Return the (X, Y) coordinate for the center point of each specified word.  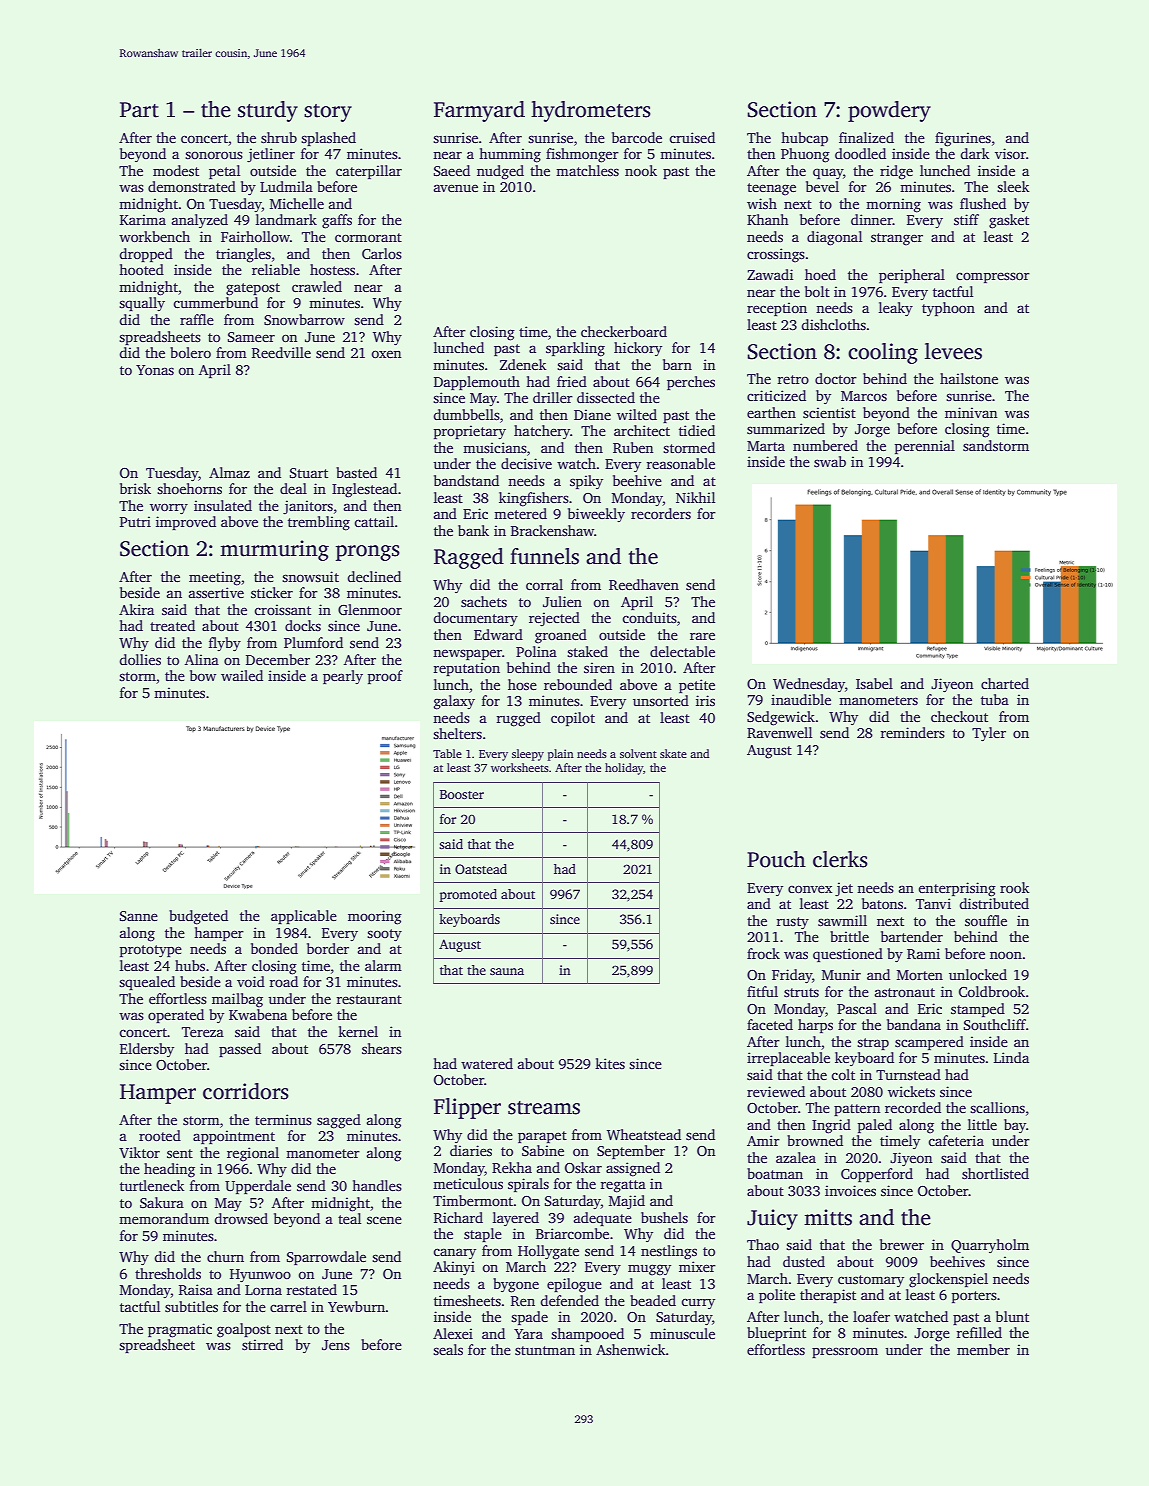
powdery (889, 111)
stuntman (545, 1350)
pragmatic (180, 1330)
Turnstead (908, 1074)
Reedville (281, 352)
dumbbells (466, 414)
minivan (971, 412)
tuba (995, 699)
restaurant (369, 999)
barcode (637, 137)
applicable (304, 917)
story (328, 113)
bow (203, 675)
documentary (475, 619)
